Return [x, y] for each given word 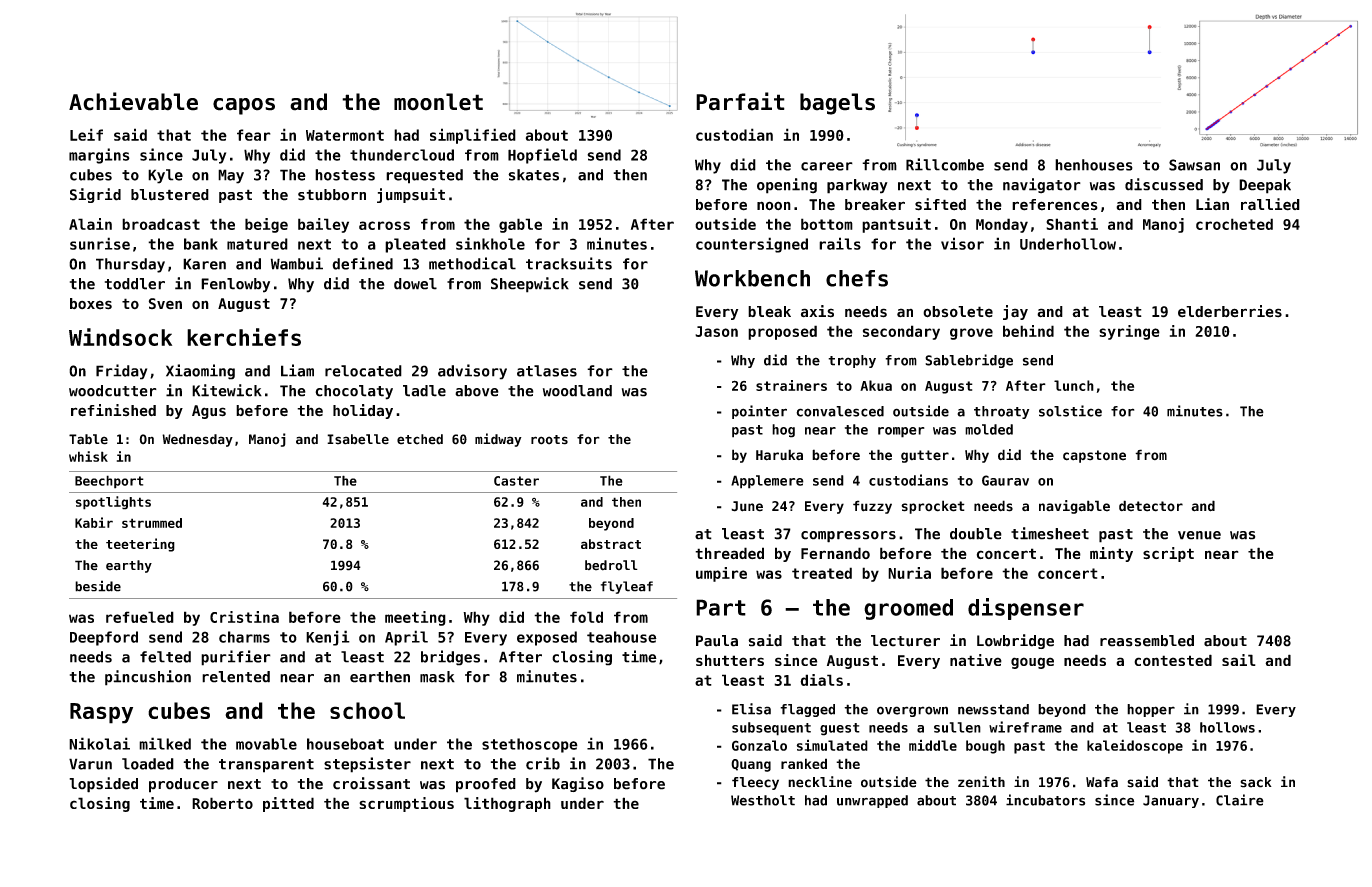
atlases [547, 371]
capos [244, 106]
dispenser [1026, 609]
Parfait [740, 101]
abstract [611, 544]
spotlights [113, 503]
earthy [129, 566]
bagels [837, 104]
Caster [516, 481]
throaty [1001, 412]
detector [1151, 506]
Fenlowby [235, 285]
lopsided [103, 785]
